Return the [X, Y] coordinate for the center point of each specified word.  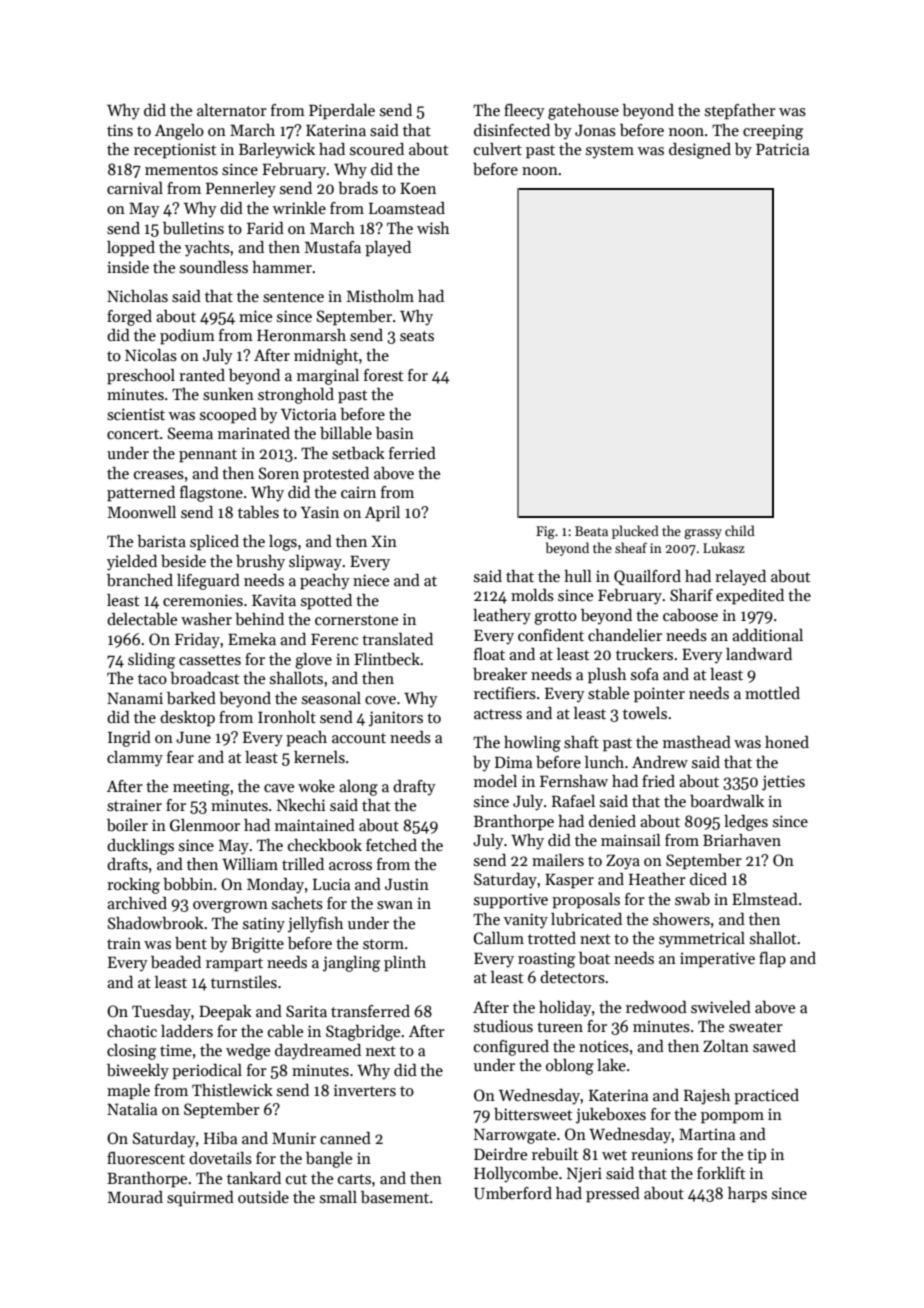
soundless [214, 267]
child [740, 530]
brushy [260, 563]
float [489, 654]
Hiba [220, 1138]
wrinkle [299, 208]
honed [787, 742]
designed [700, 151]
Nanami [135, 698]
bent [191, 943]
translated [397, 639]
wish [433, 228]
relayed [740, 578]
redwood [656, 1007]
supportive [511, 901]
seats [417, 336]
